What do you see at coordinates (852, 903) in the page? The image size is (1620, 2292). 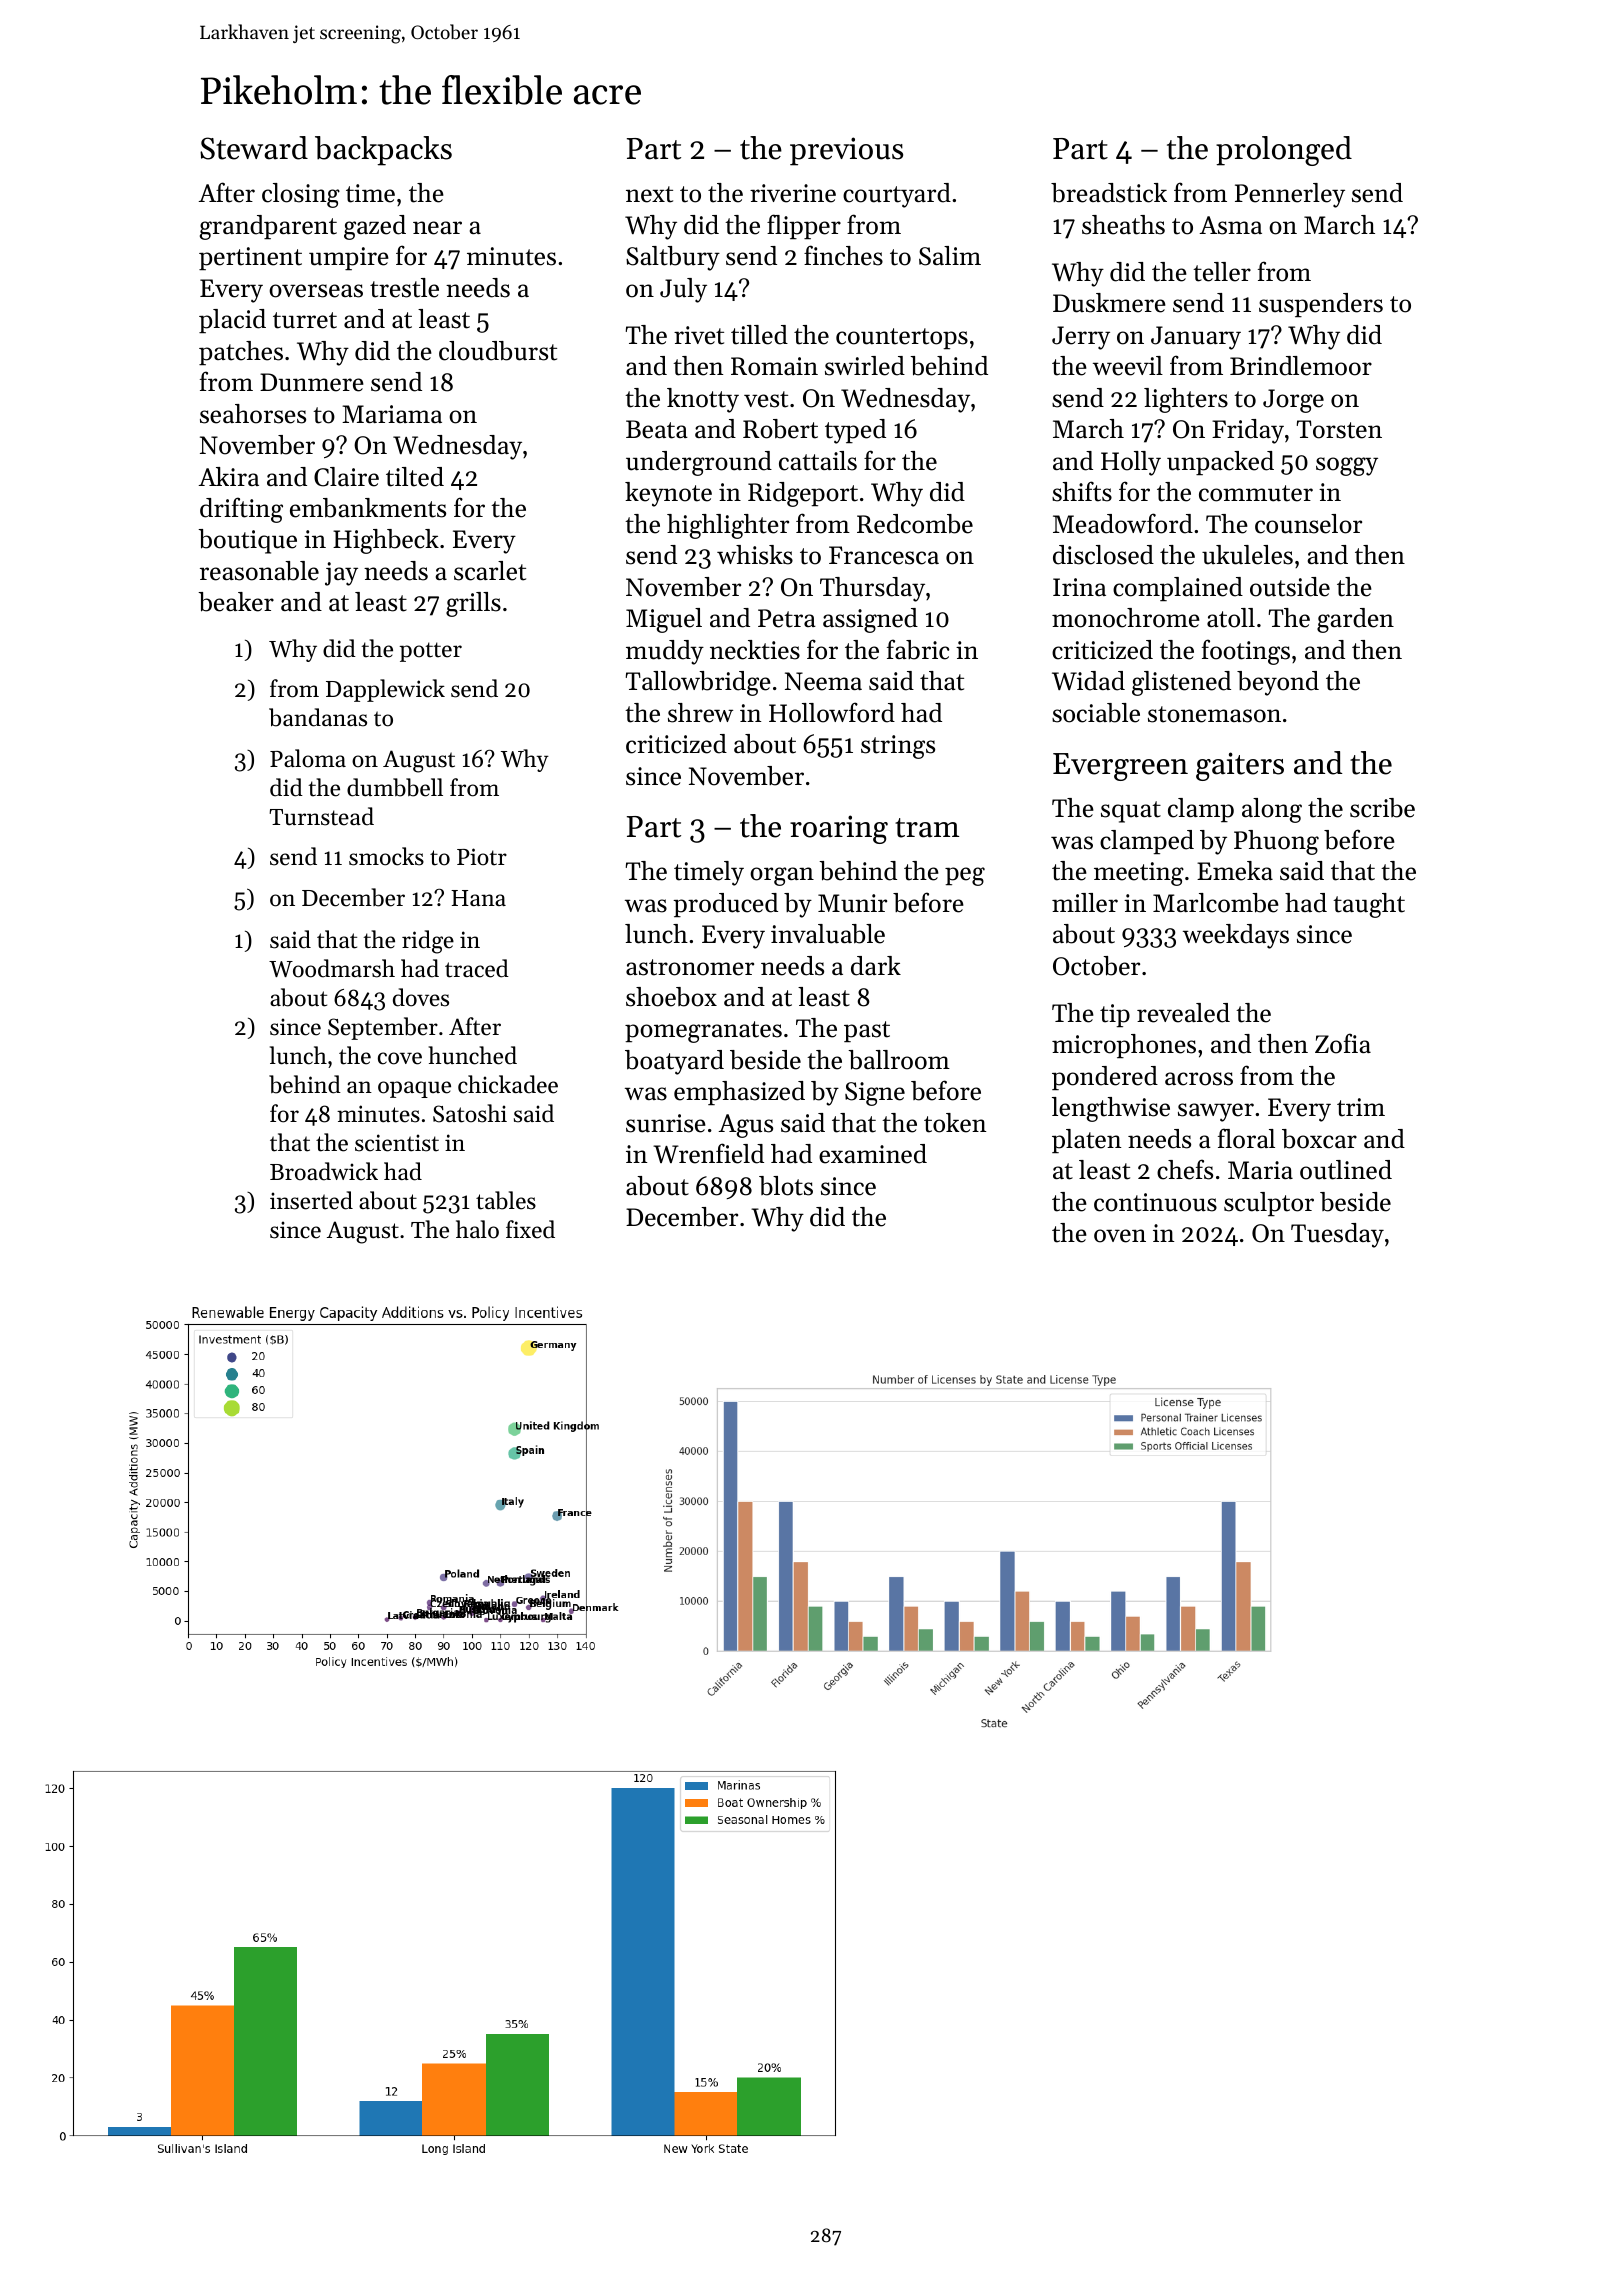 I see `Munir` at bounding box center [852, 903].
